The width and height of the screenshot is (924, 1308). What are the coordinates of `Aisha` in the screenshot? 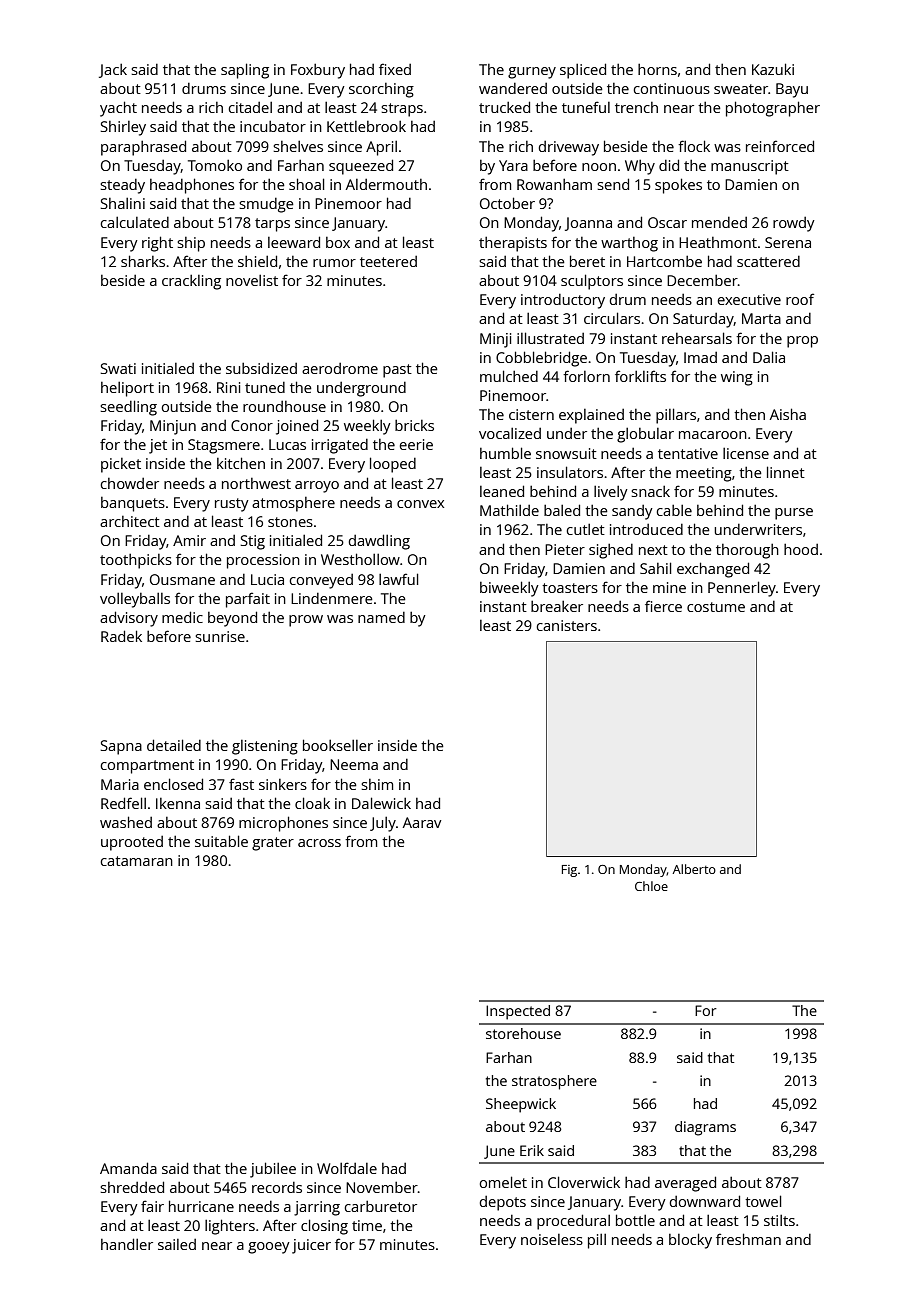 It's located at (788, 414).
